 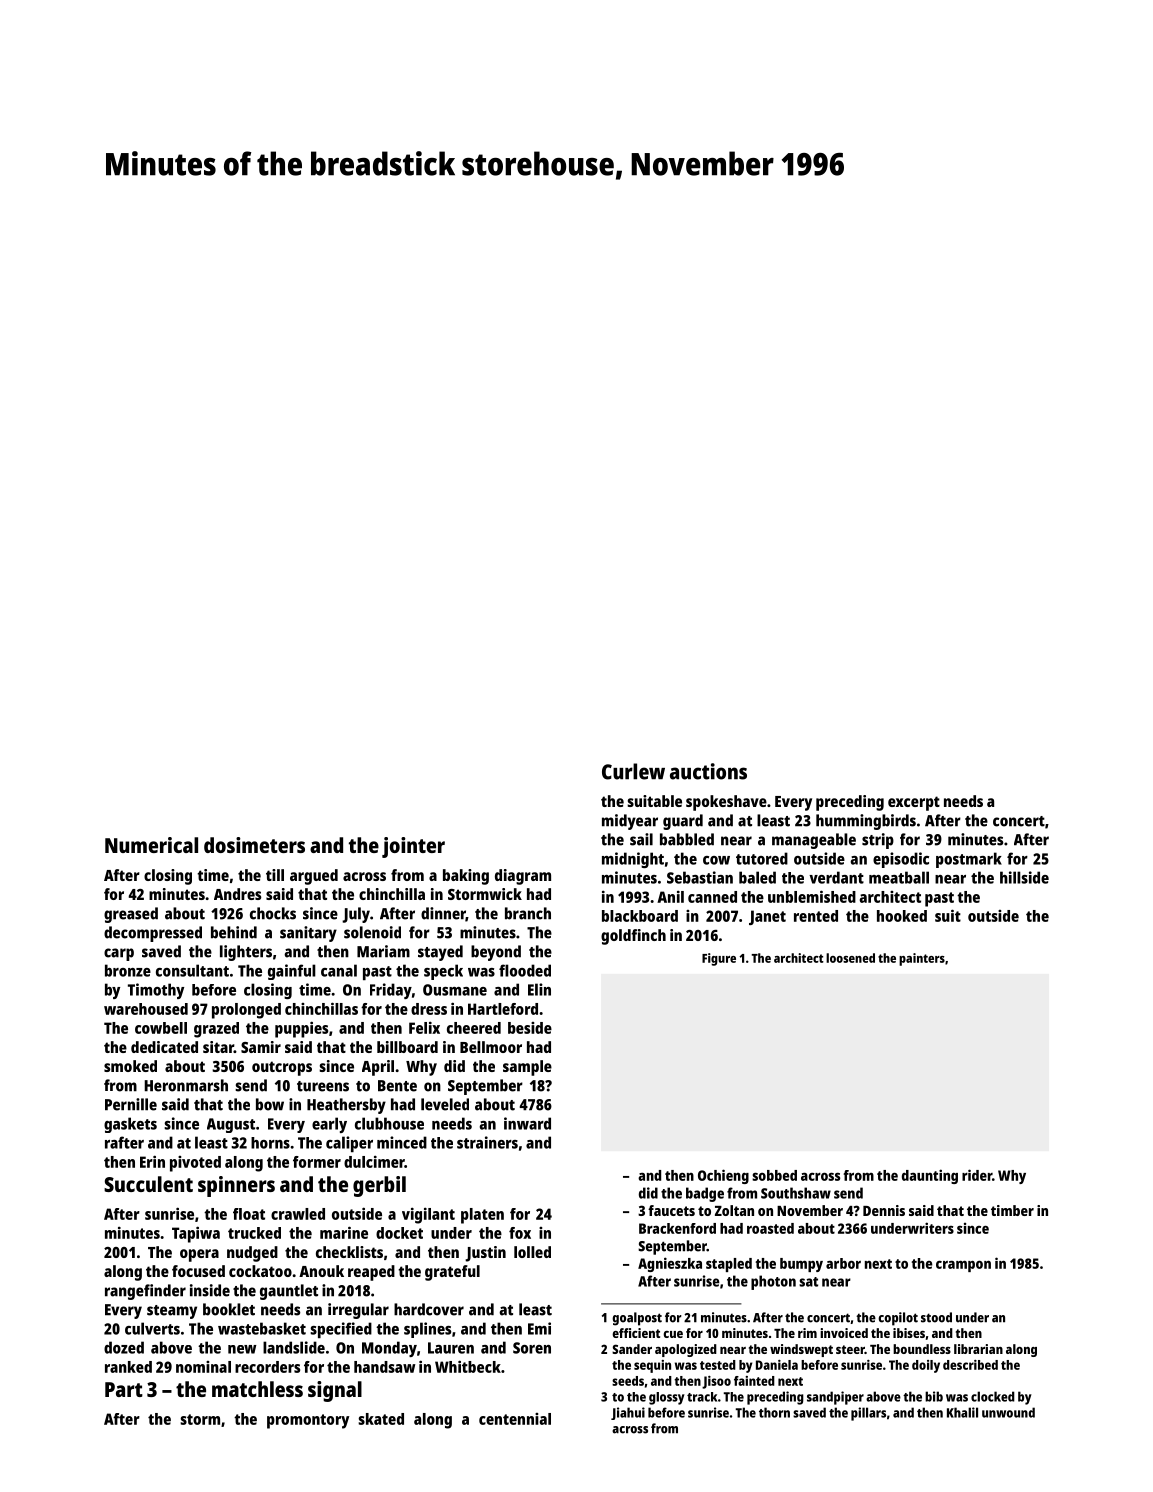 I want to click on decompressed, so click(x=153, y=934).
